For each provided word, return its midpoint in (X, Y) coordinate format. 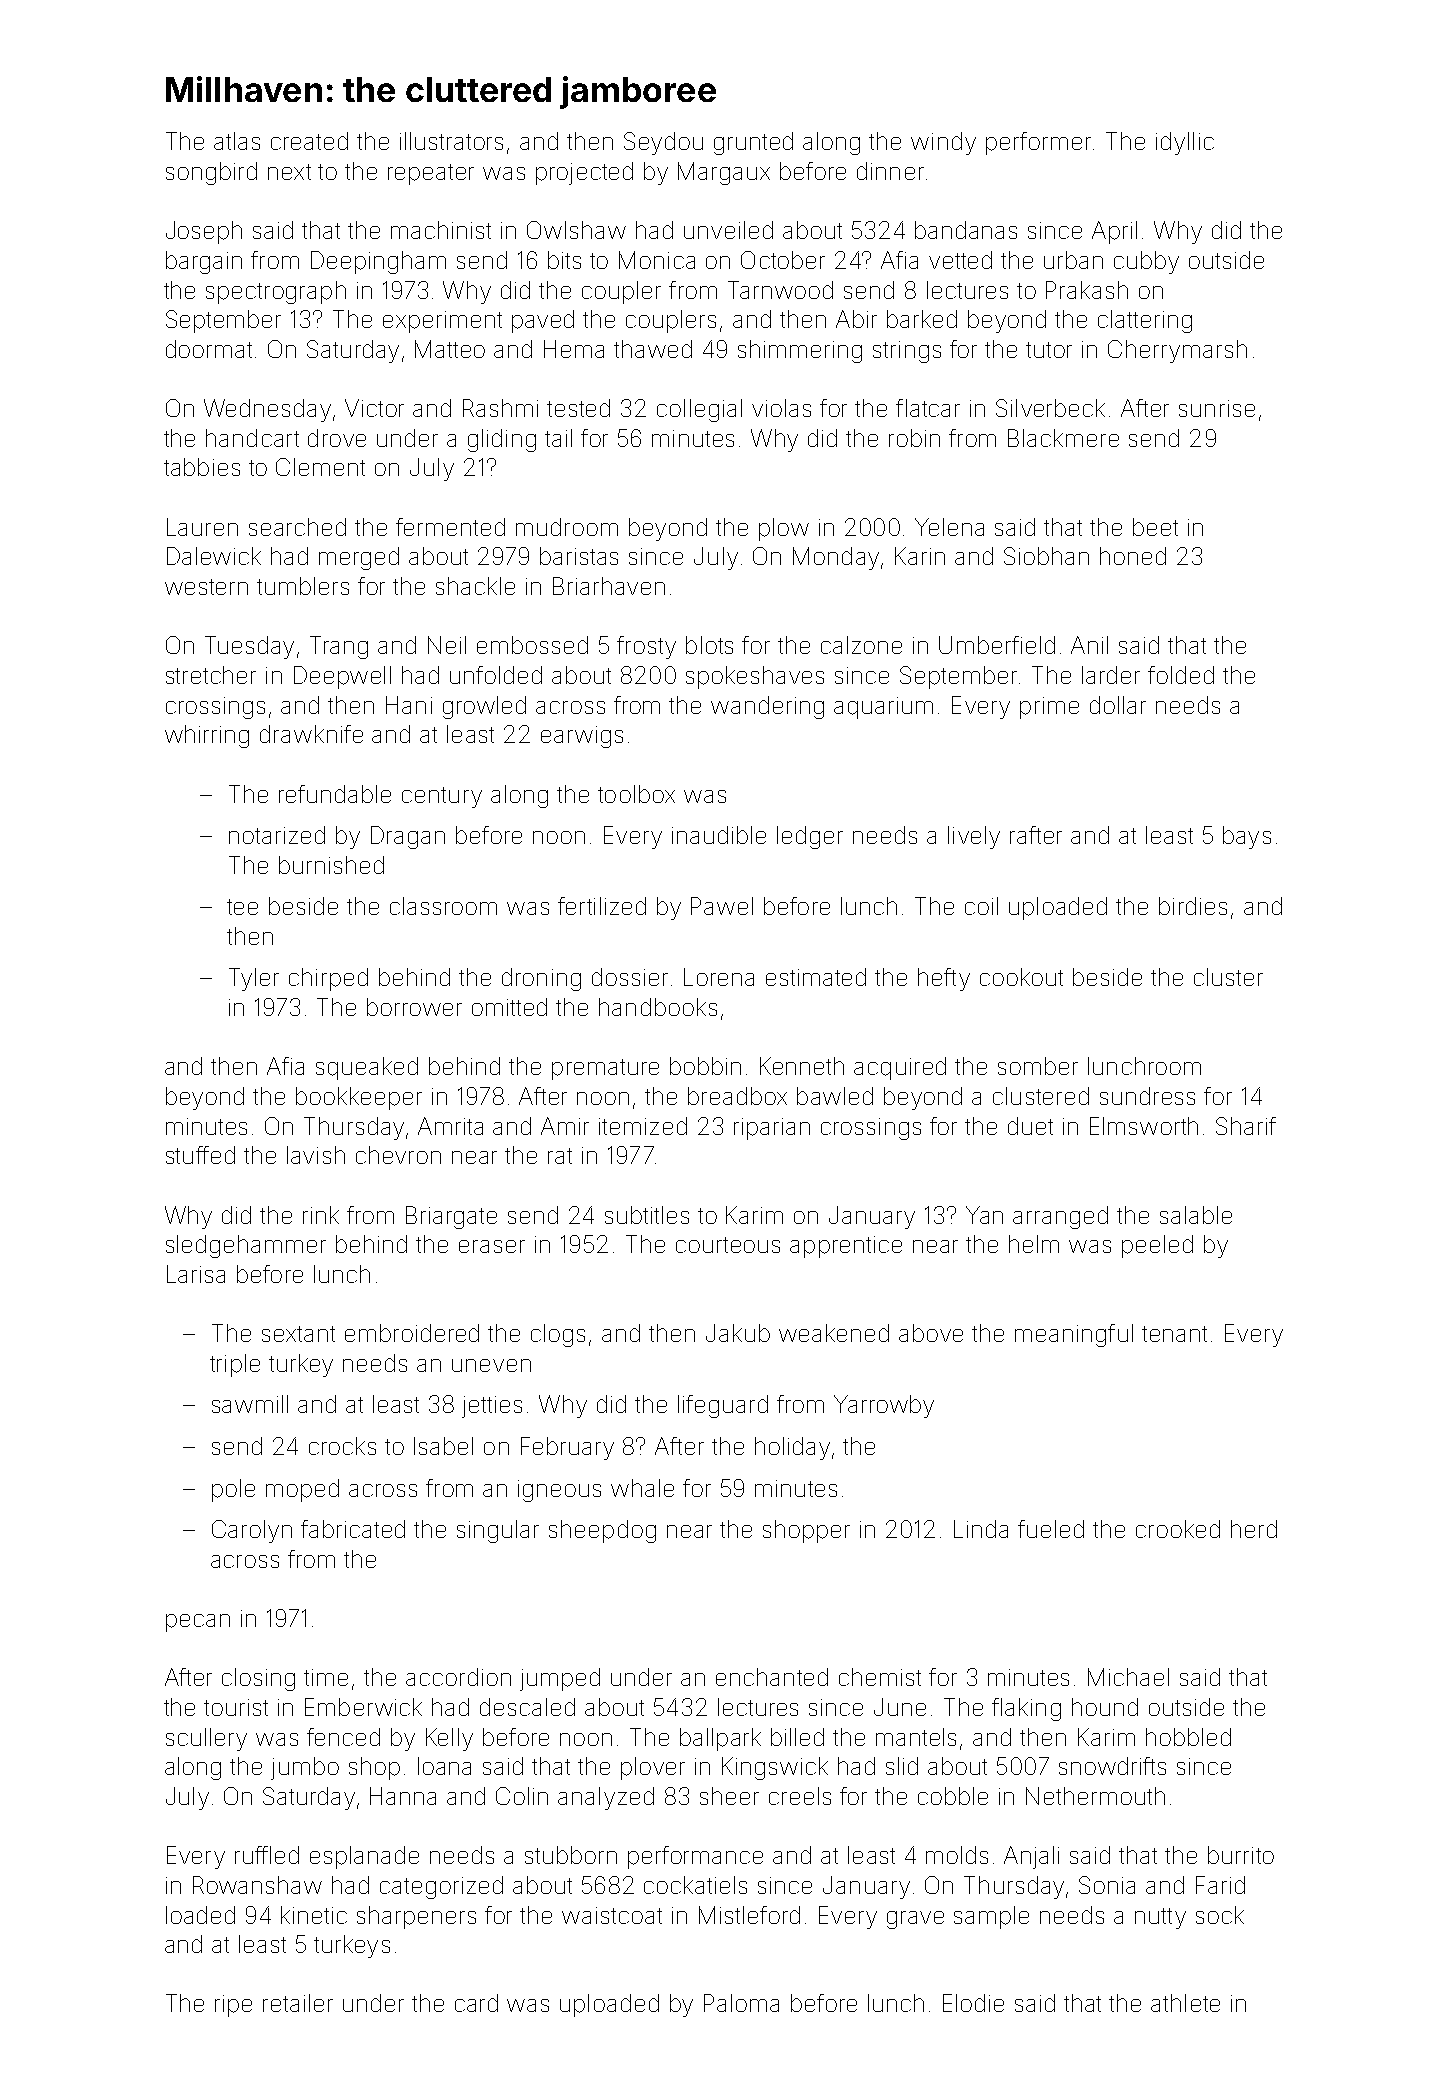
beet (1155, 527)
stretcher (211, 675)
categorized (441, 1887)
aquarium (883, 708)
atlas (237, 141)
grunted (753, 143)
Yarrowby (884, 1406)
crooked (1178, 1529)
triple (235, 1365)
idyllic (1185, 143)
